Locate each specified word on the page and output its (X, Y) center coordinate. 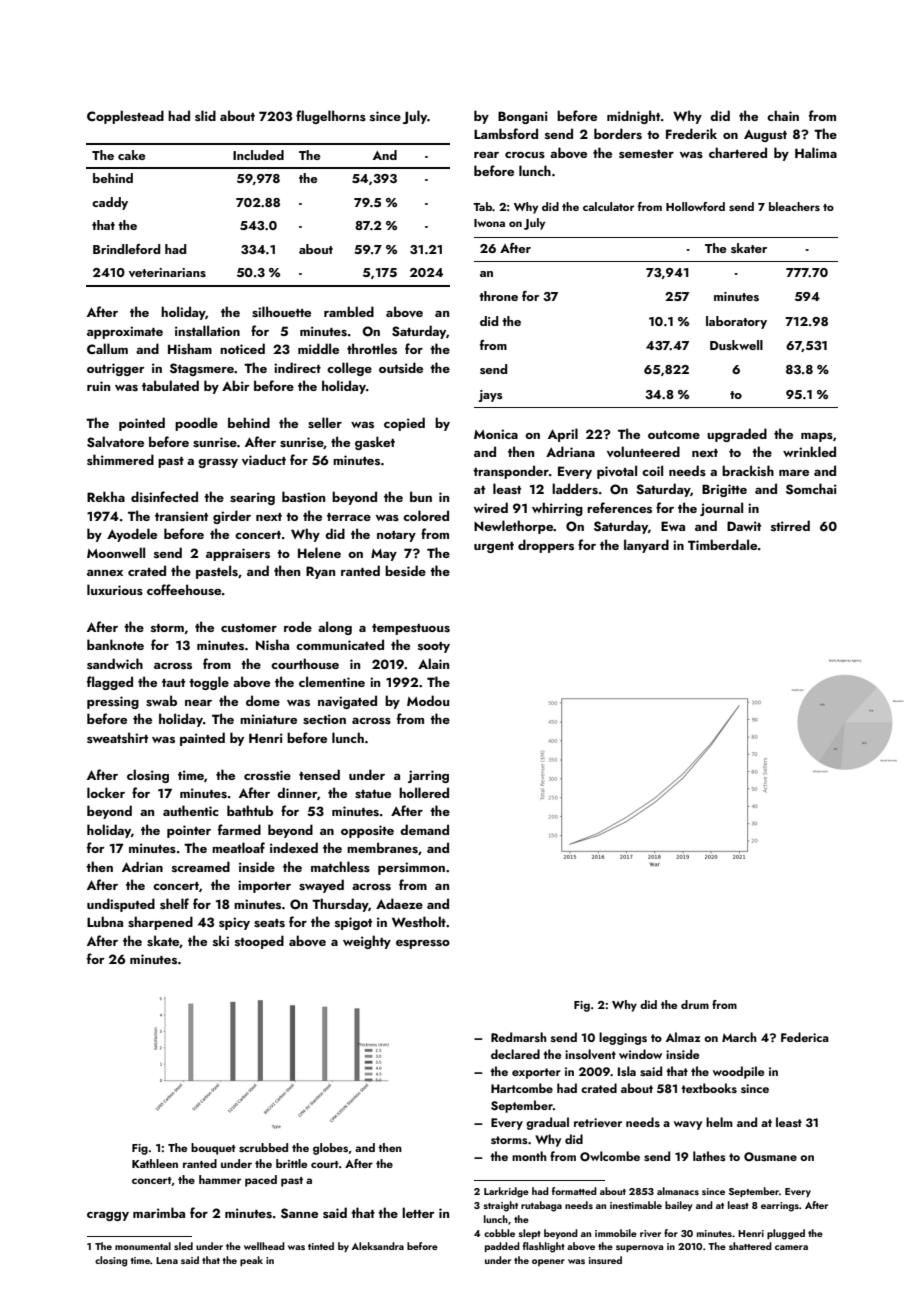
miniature (268, 719)
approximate (125, 332)
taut (173, 683)
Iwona (489, 223)
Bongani (523, 117)
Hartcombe (522, 1088)
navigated (347, 702)
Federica (805, 1037)
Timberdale (722, 544)
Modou (428, 700)
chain (783, 115)
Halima (816, 152)
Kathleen (155, 1163)
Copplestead (125, 117)
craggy (108, 1216)
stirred (790, 526)
